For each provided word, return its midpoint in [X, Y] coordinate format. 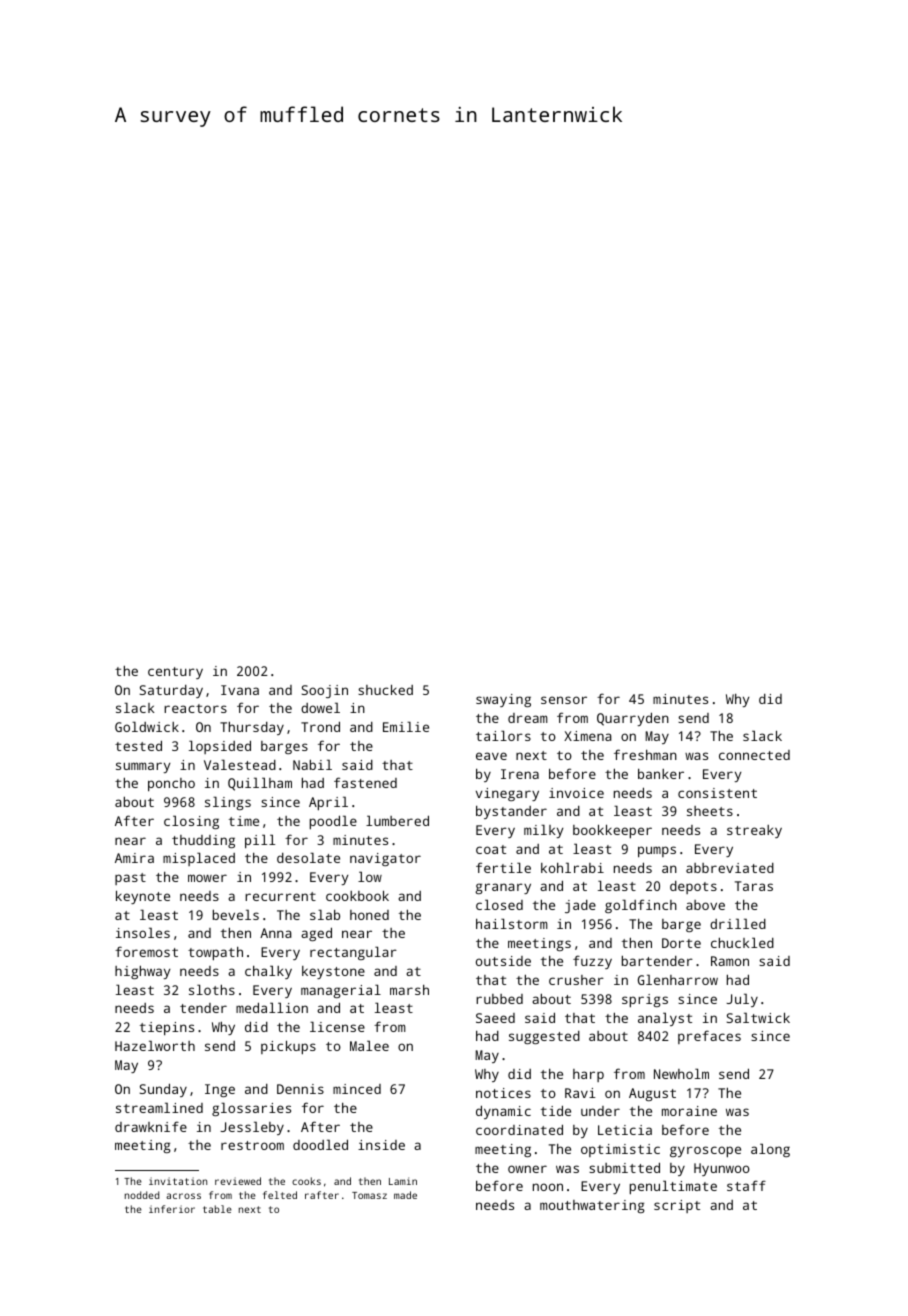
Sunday [163, 1090]
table [217, 1209]
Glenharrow [678, 979]
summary [143, 767]
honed [369, 915]
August [652, 1094]
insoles [143, 932]
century [175, 673]
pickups [288, 1047]
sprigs [645, 1000]
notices [503, 1093]
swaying [503, 700]
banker [661, 774]
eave [491, 756]
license [337, 1026]
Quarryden [633, 719]
